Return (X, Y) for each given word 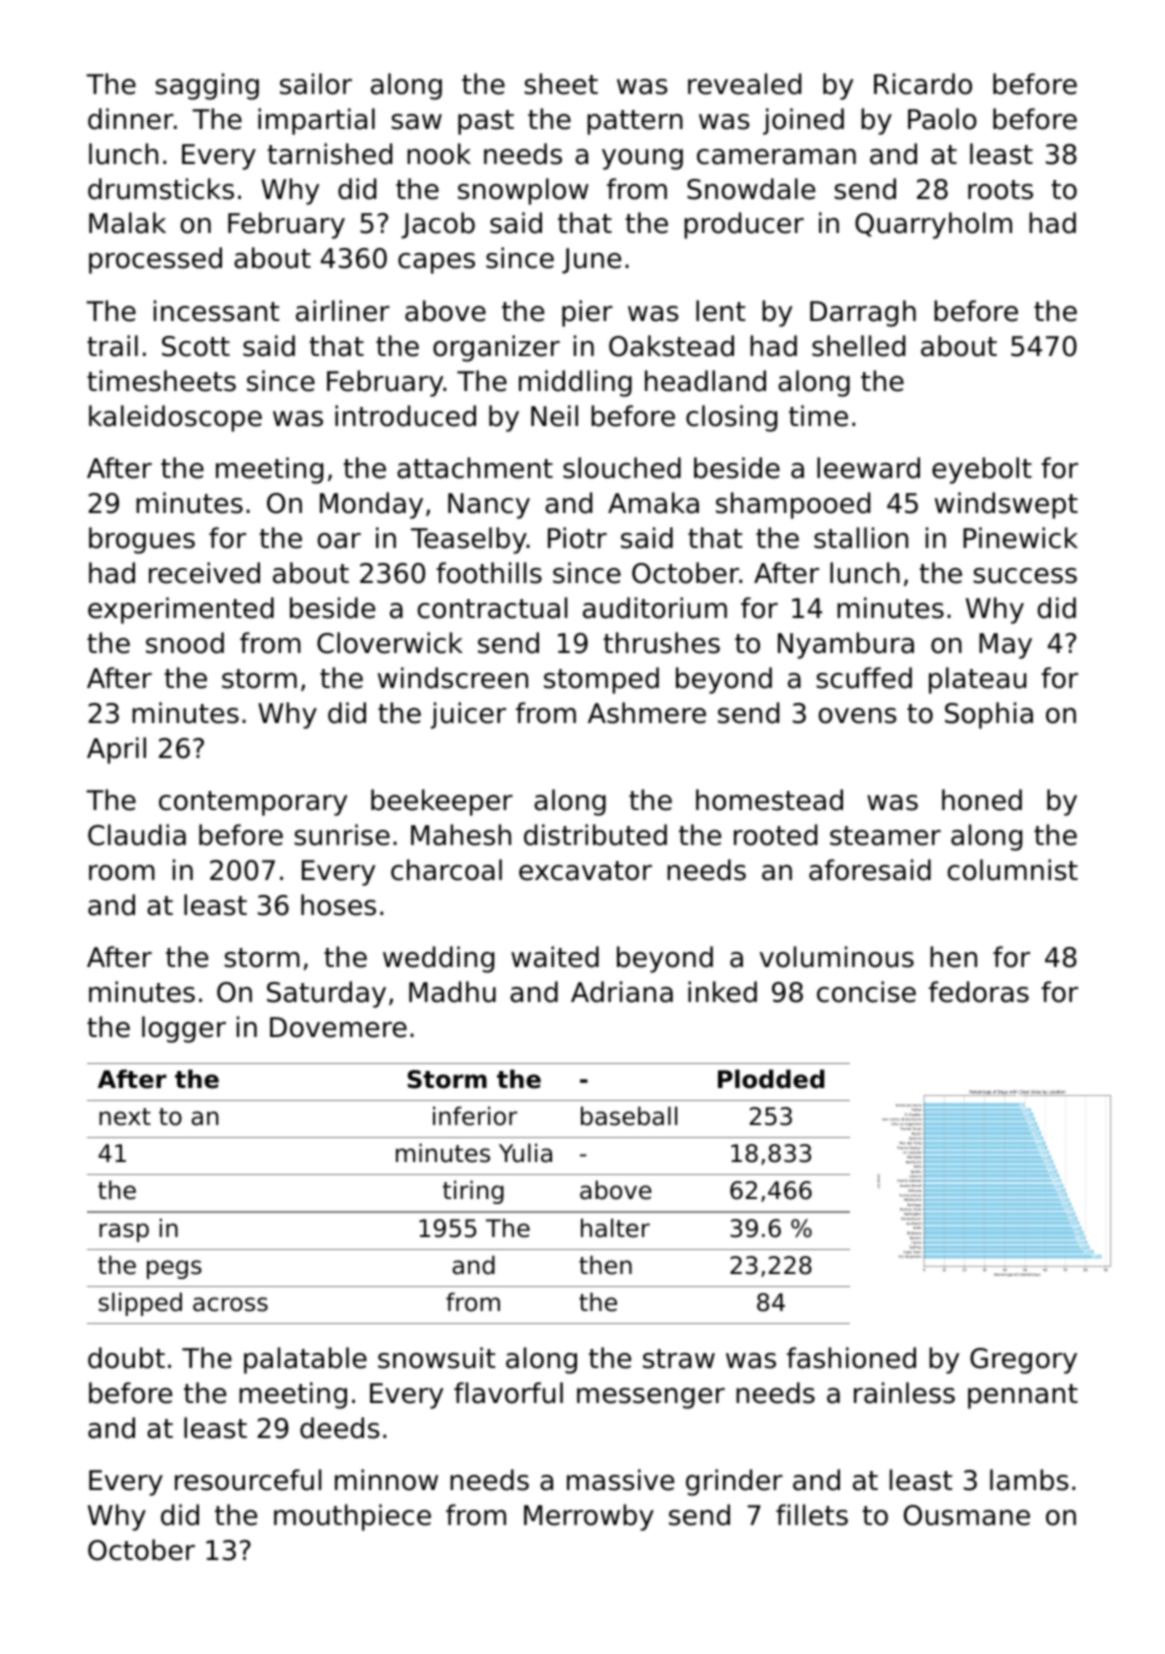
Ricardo (923, 84)
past (486, 122)
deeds (339, 1428)
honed (982, 800)
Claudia (137, 835)
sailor (316, 84)
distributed (595, 835)
